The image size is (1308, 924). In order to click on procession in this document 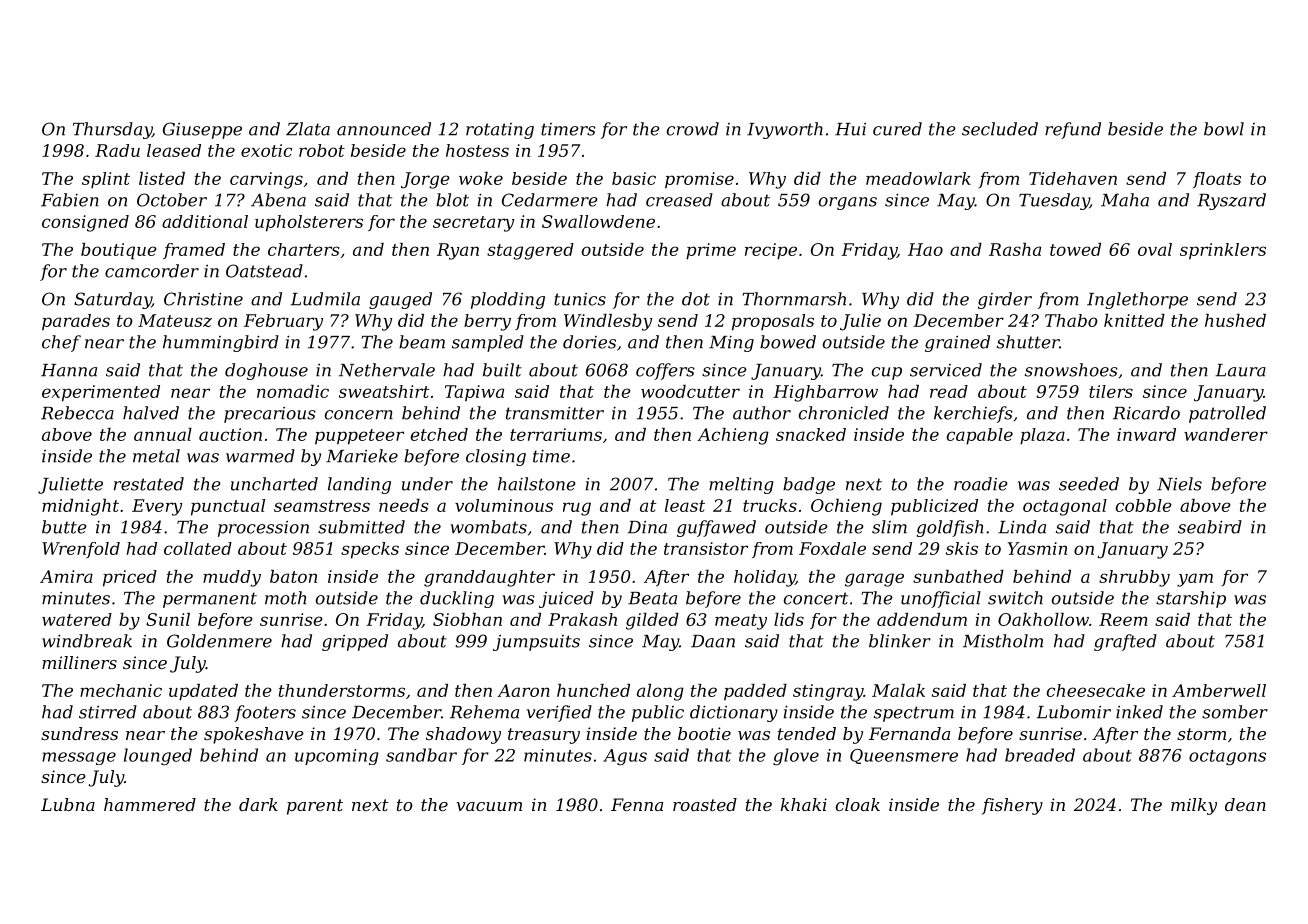, I will do `click(263, 529)`.
